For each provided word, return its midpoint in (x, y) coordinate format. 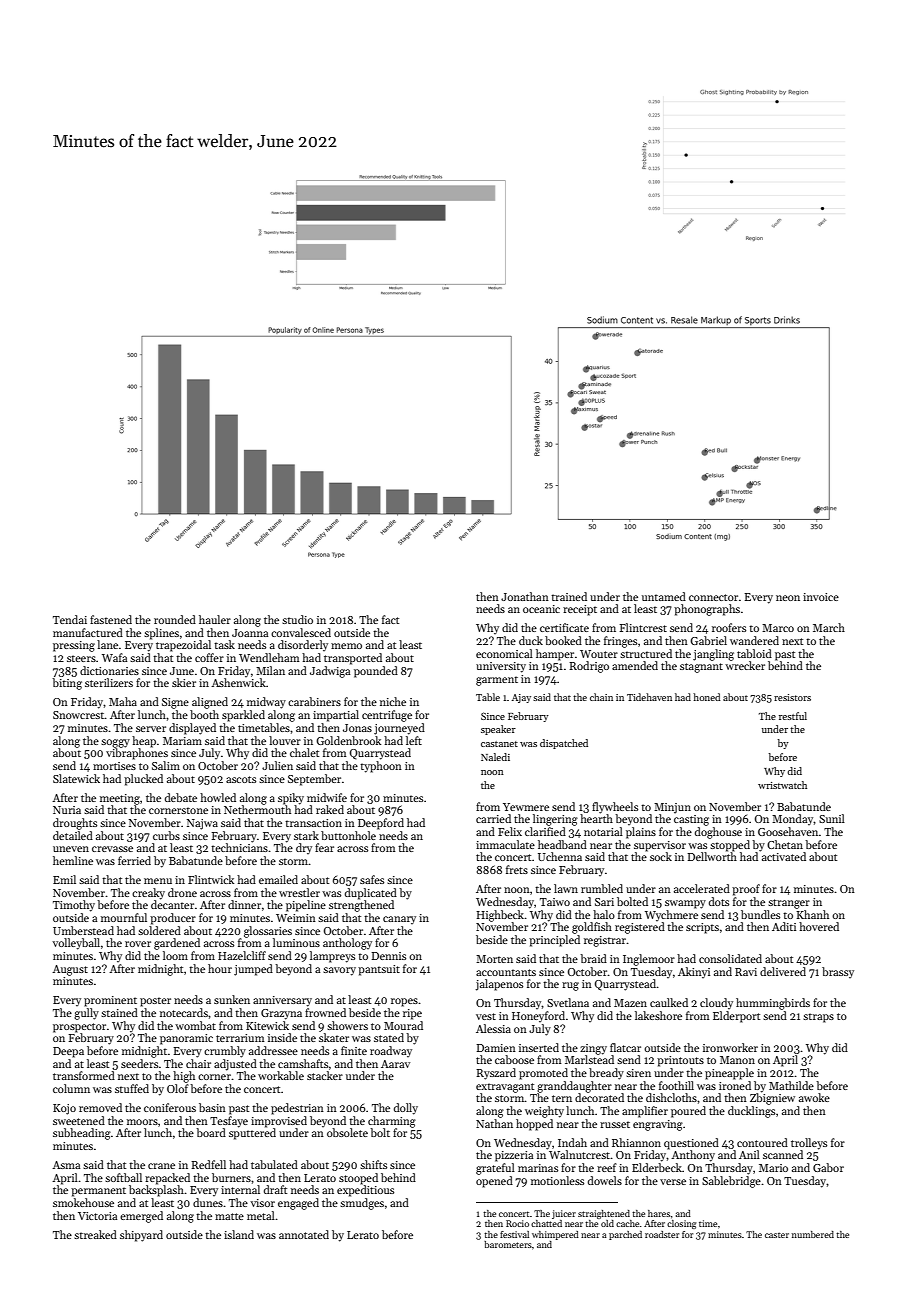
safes (372, 879)
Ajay (521, 698)
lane (107, 644)
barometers (508, 1244)
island (239, 1234)
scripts (702, 928)
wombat (195, 1025)
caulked (669, 1002)
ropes (404, 1002)
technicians (239, 847)
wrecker (745, 665)
